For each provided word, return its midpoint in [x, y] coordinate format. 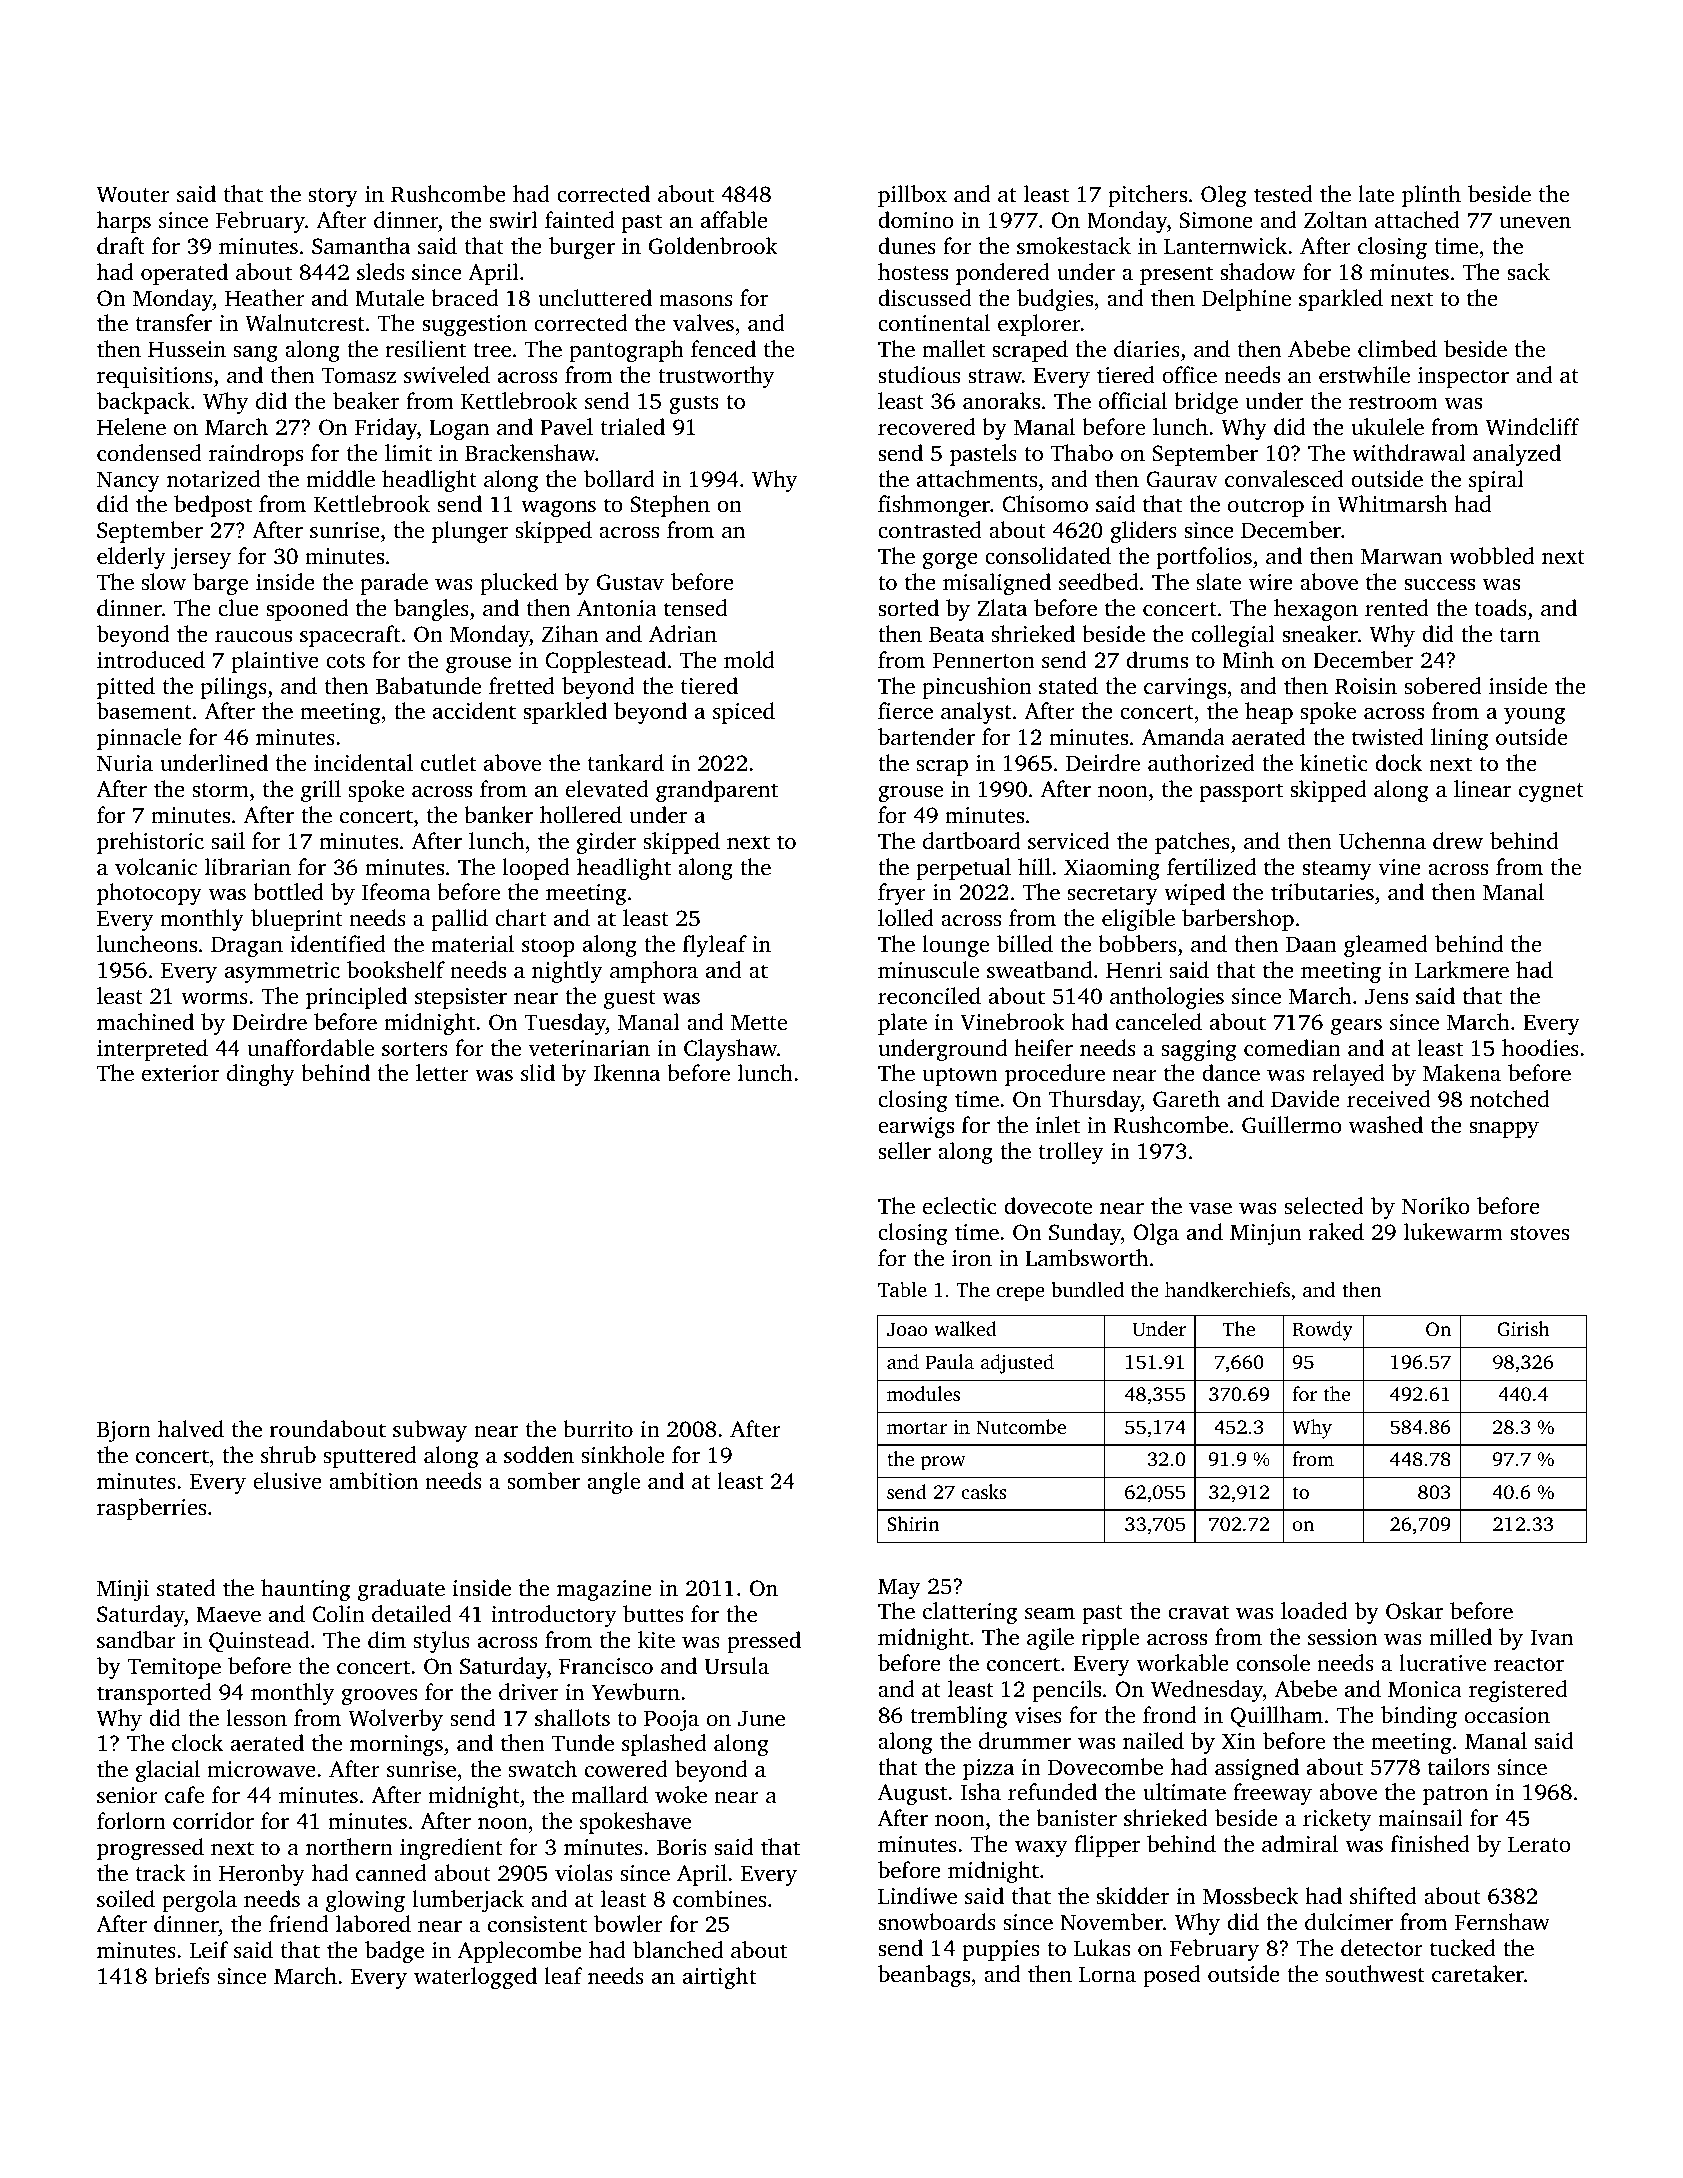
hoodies [1540, 1048]
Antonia [617, 608]
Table [902, 1289]
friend [298, 1923]
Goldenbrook [713, 246]
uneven [1535, 223]
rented [1397, 608]
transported [154, 1694]
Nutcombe [1021, 1426]
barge [220, 584]
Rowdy [1322, 1331]
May [899, 1589]
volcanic [156, 867]
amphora [654, 972]
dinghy [261, 1075]
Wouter [133, 195]
